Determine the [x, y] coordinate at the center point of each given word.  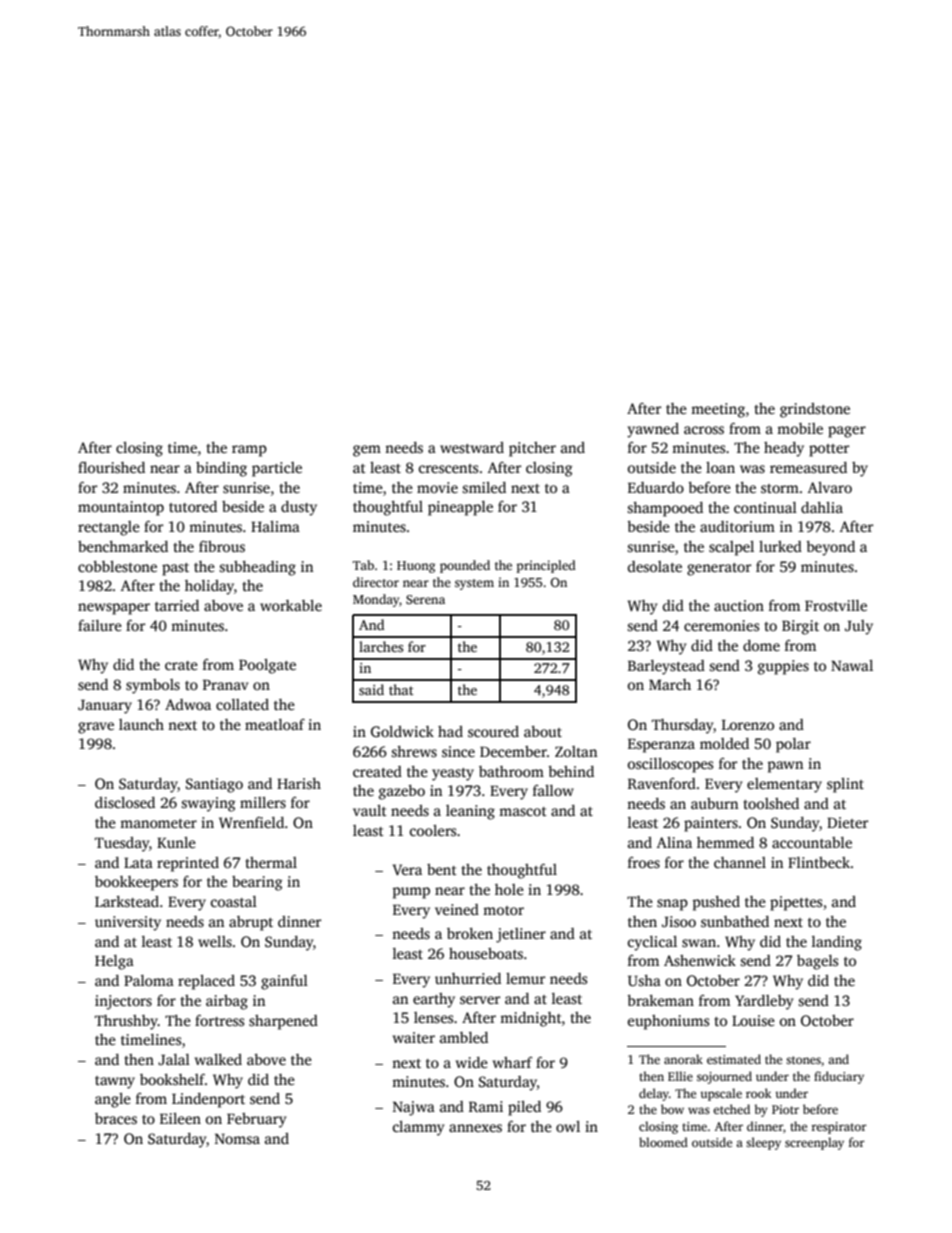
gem [367, 451]
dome [761, 645]
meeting [718, 410]
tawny [115, 1082]
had [450, 731]
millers [263, 802]
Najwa [414, 1108]
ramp [249, 451]
